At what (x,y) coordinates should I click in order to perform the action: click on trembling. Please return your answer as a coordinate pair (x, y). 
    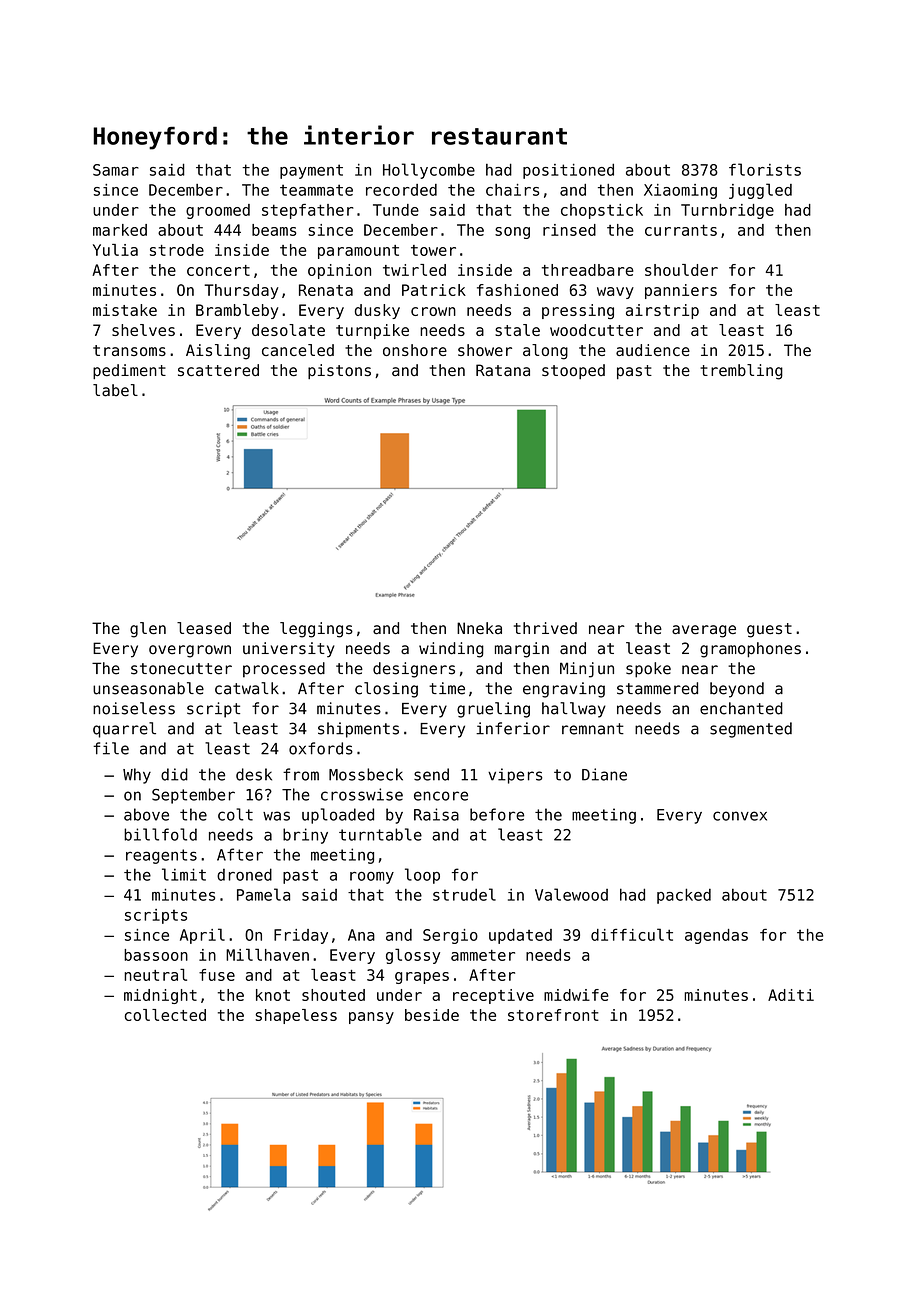
    Looking at the image, I should click on (741, 372).
